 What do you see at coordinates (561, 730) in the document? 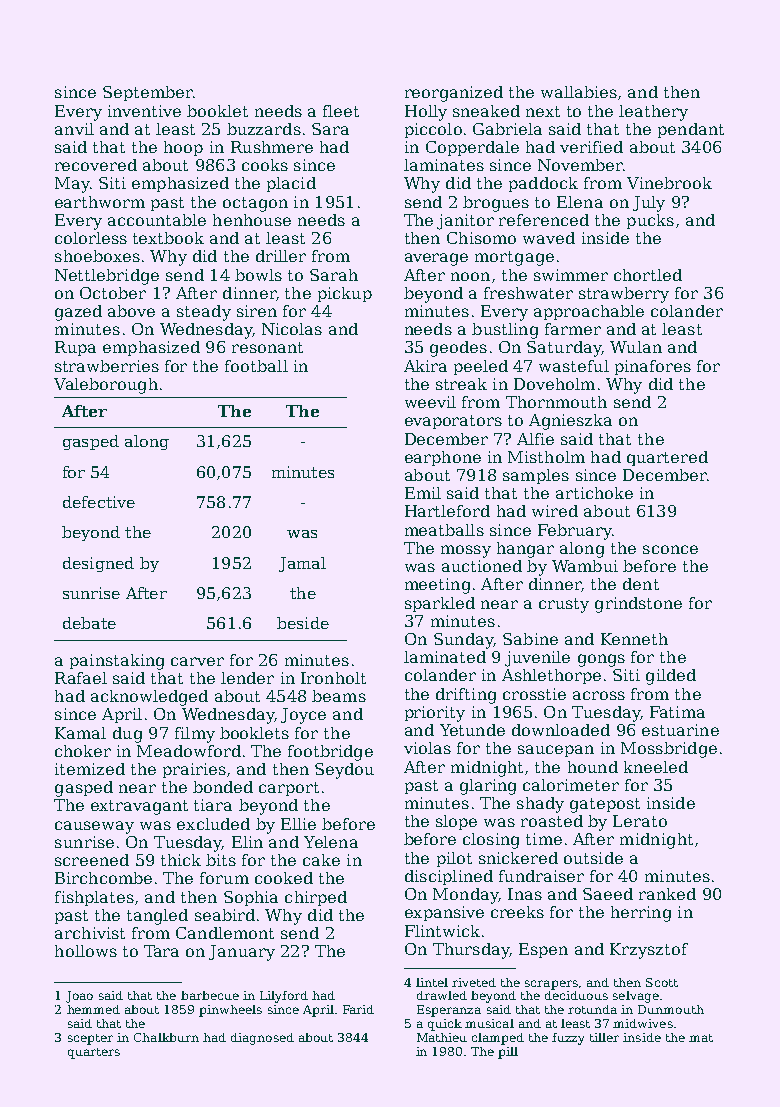
I see `downloaded` at bounding box center [561, 730].
